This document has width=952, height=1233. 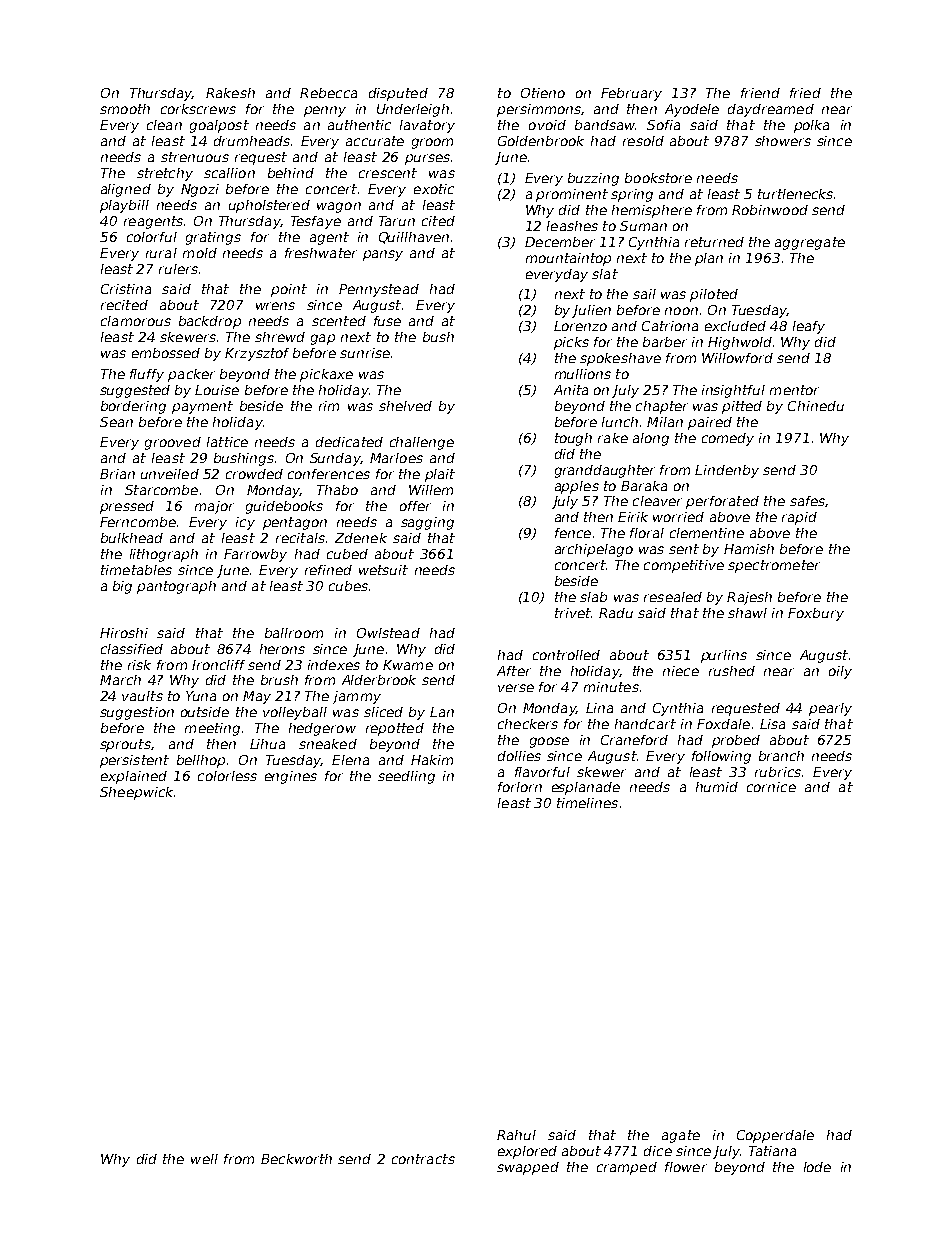 What do you see at coordinates (204, 1159) in the document?
I see `well` at bounding box center [204, 1159].
